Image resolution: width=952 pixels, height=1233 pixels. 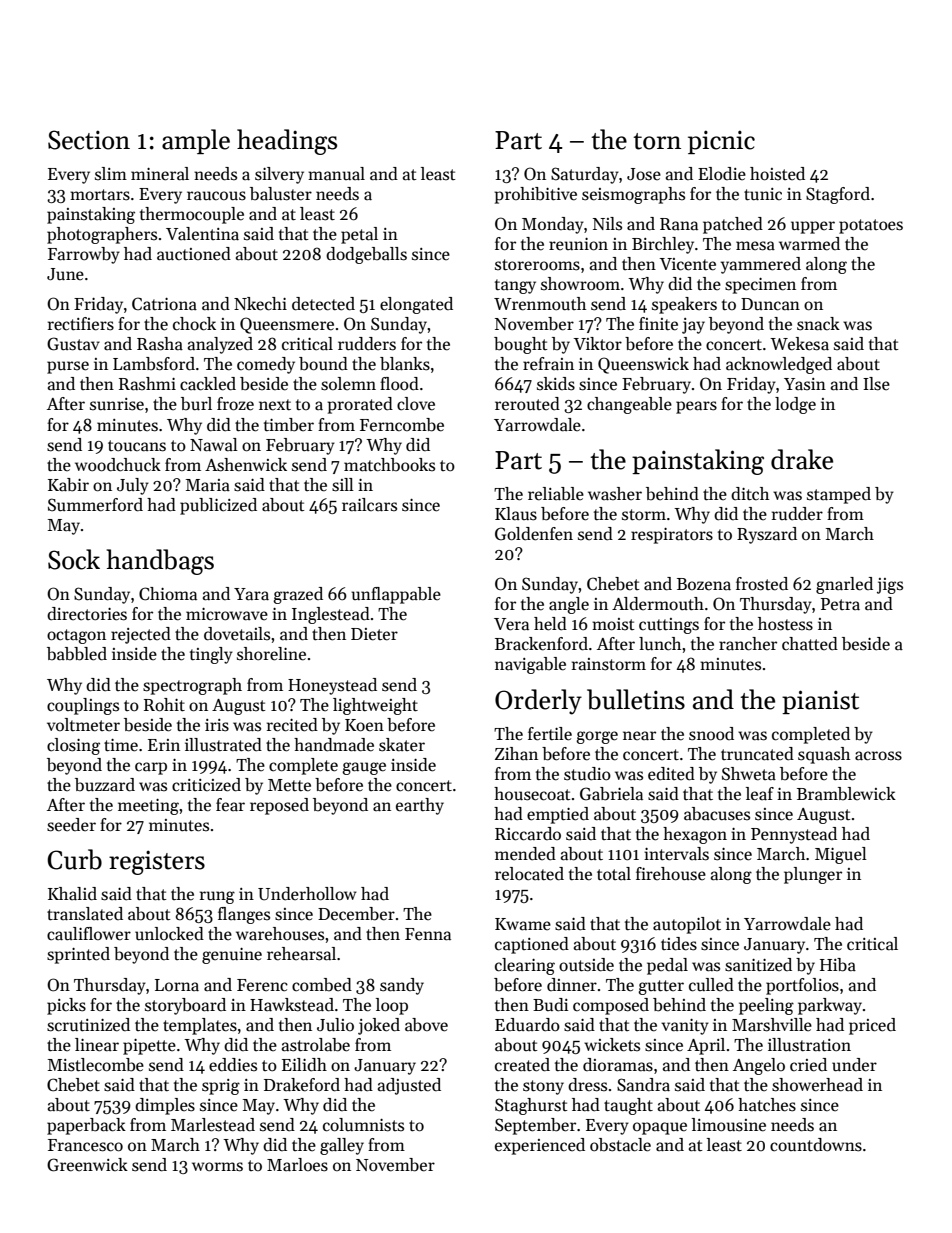 I want to click on across, so click(x=878, y=756).
